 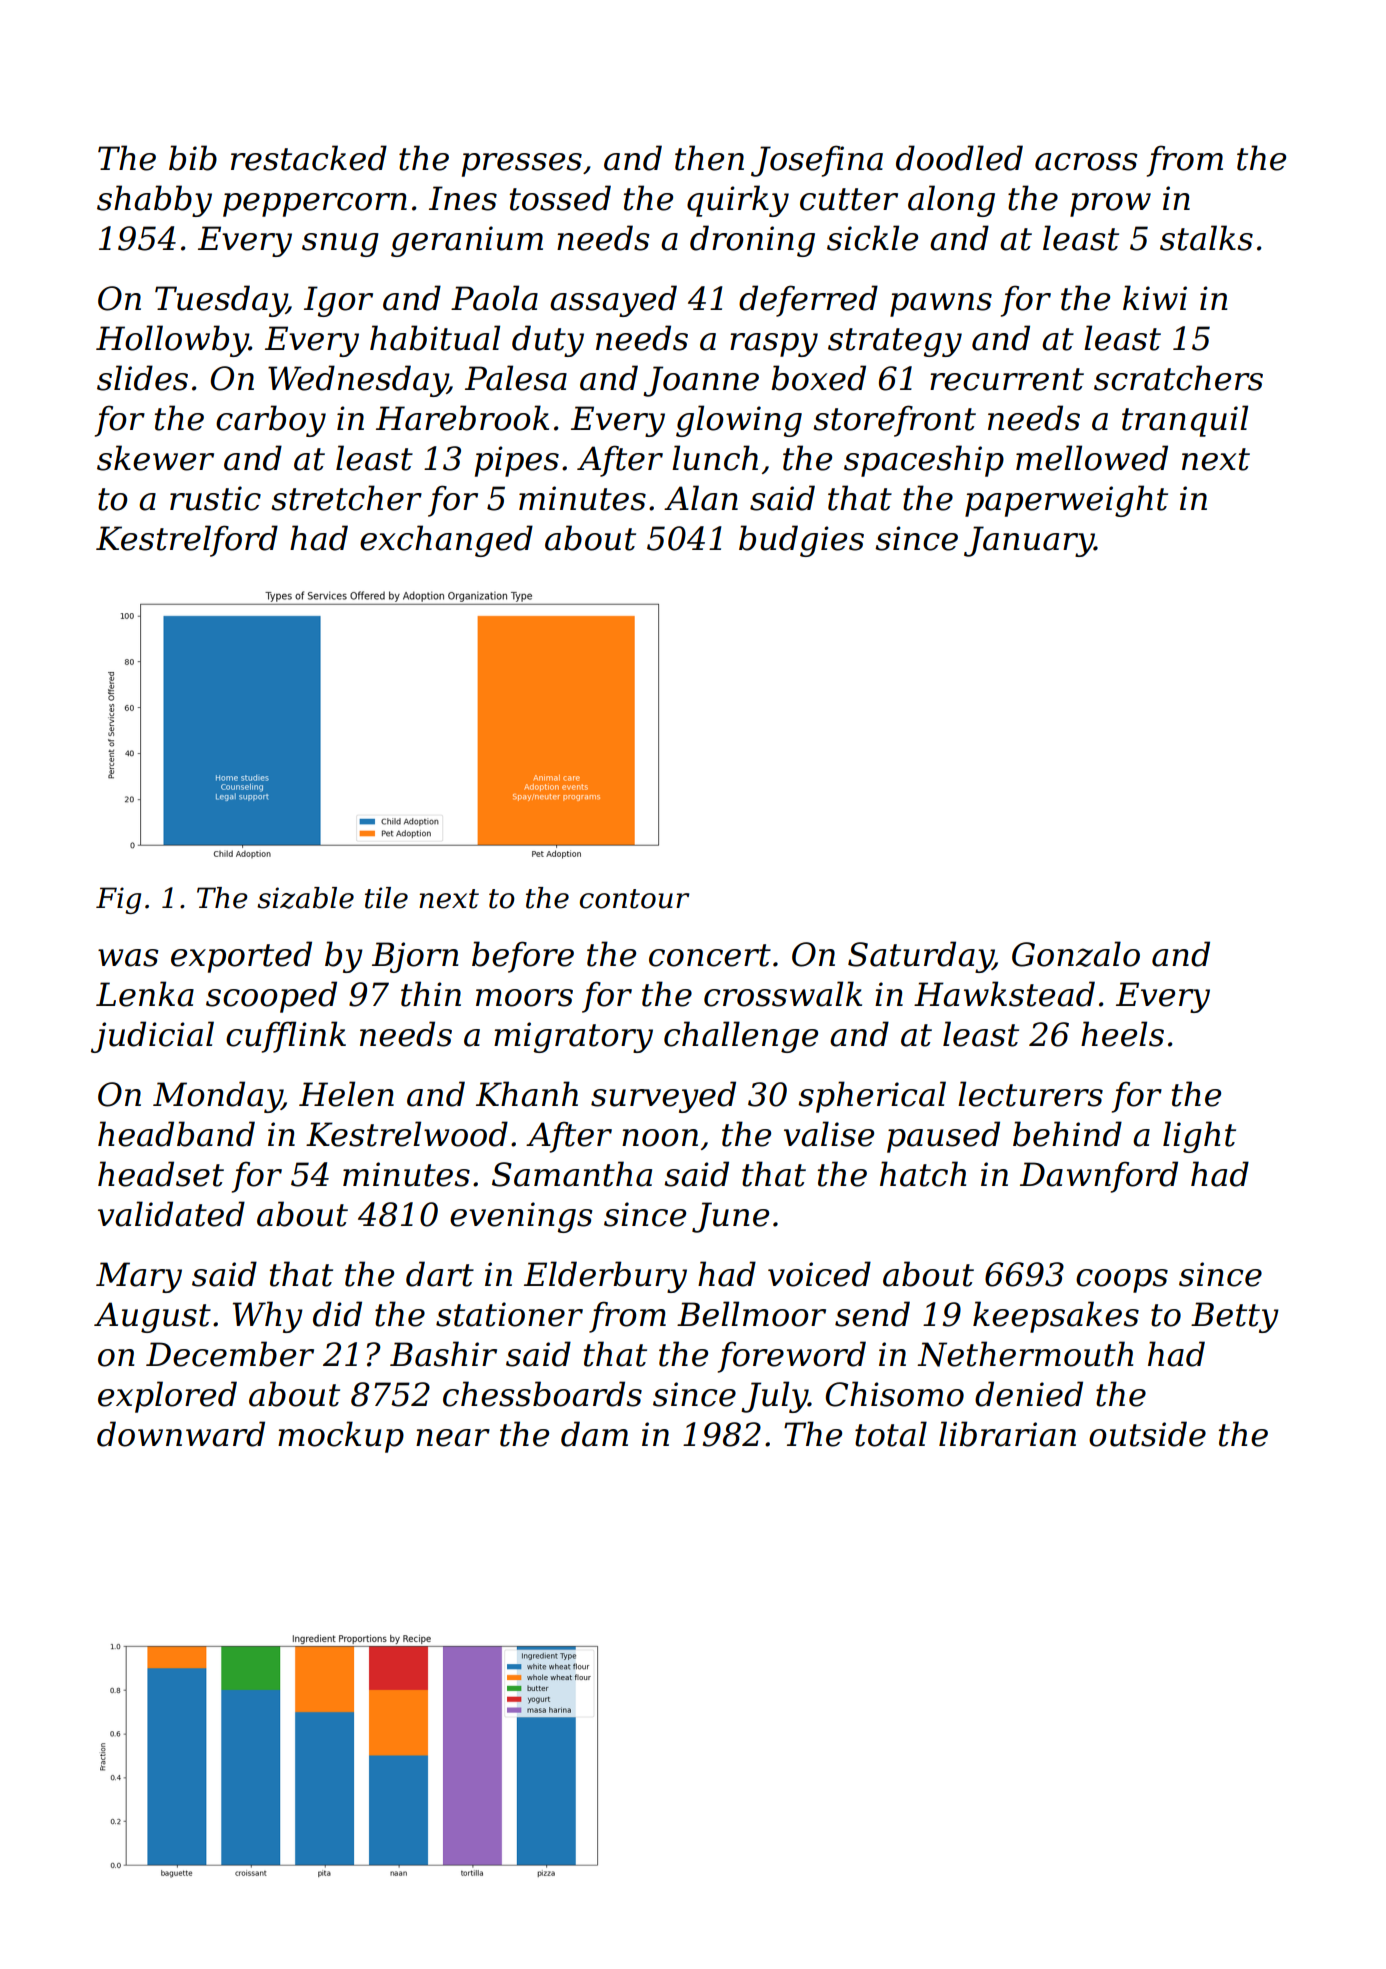 I want to click on sizable, so click(x=305, y=898).
